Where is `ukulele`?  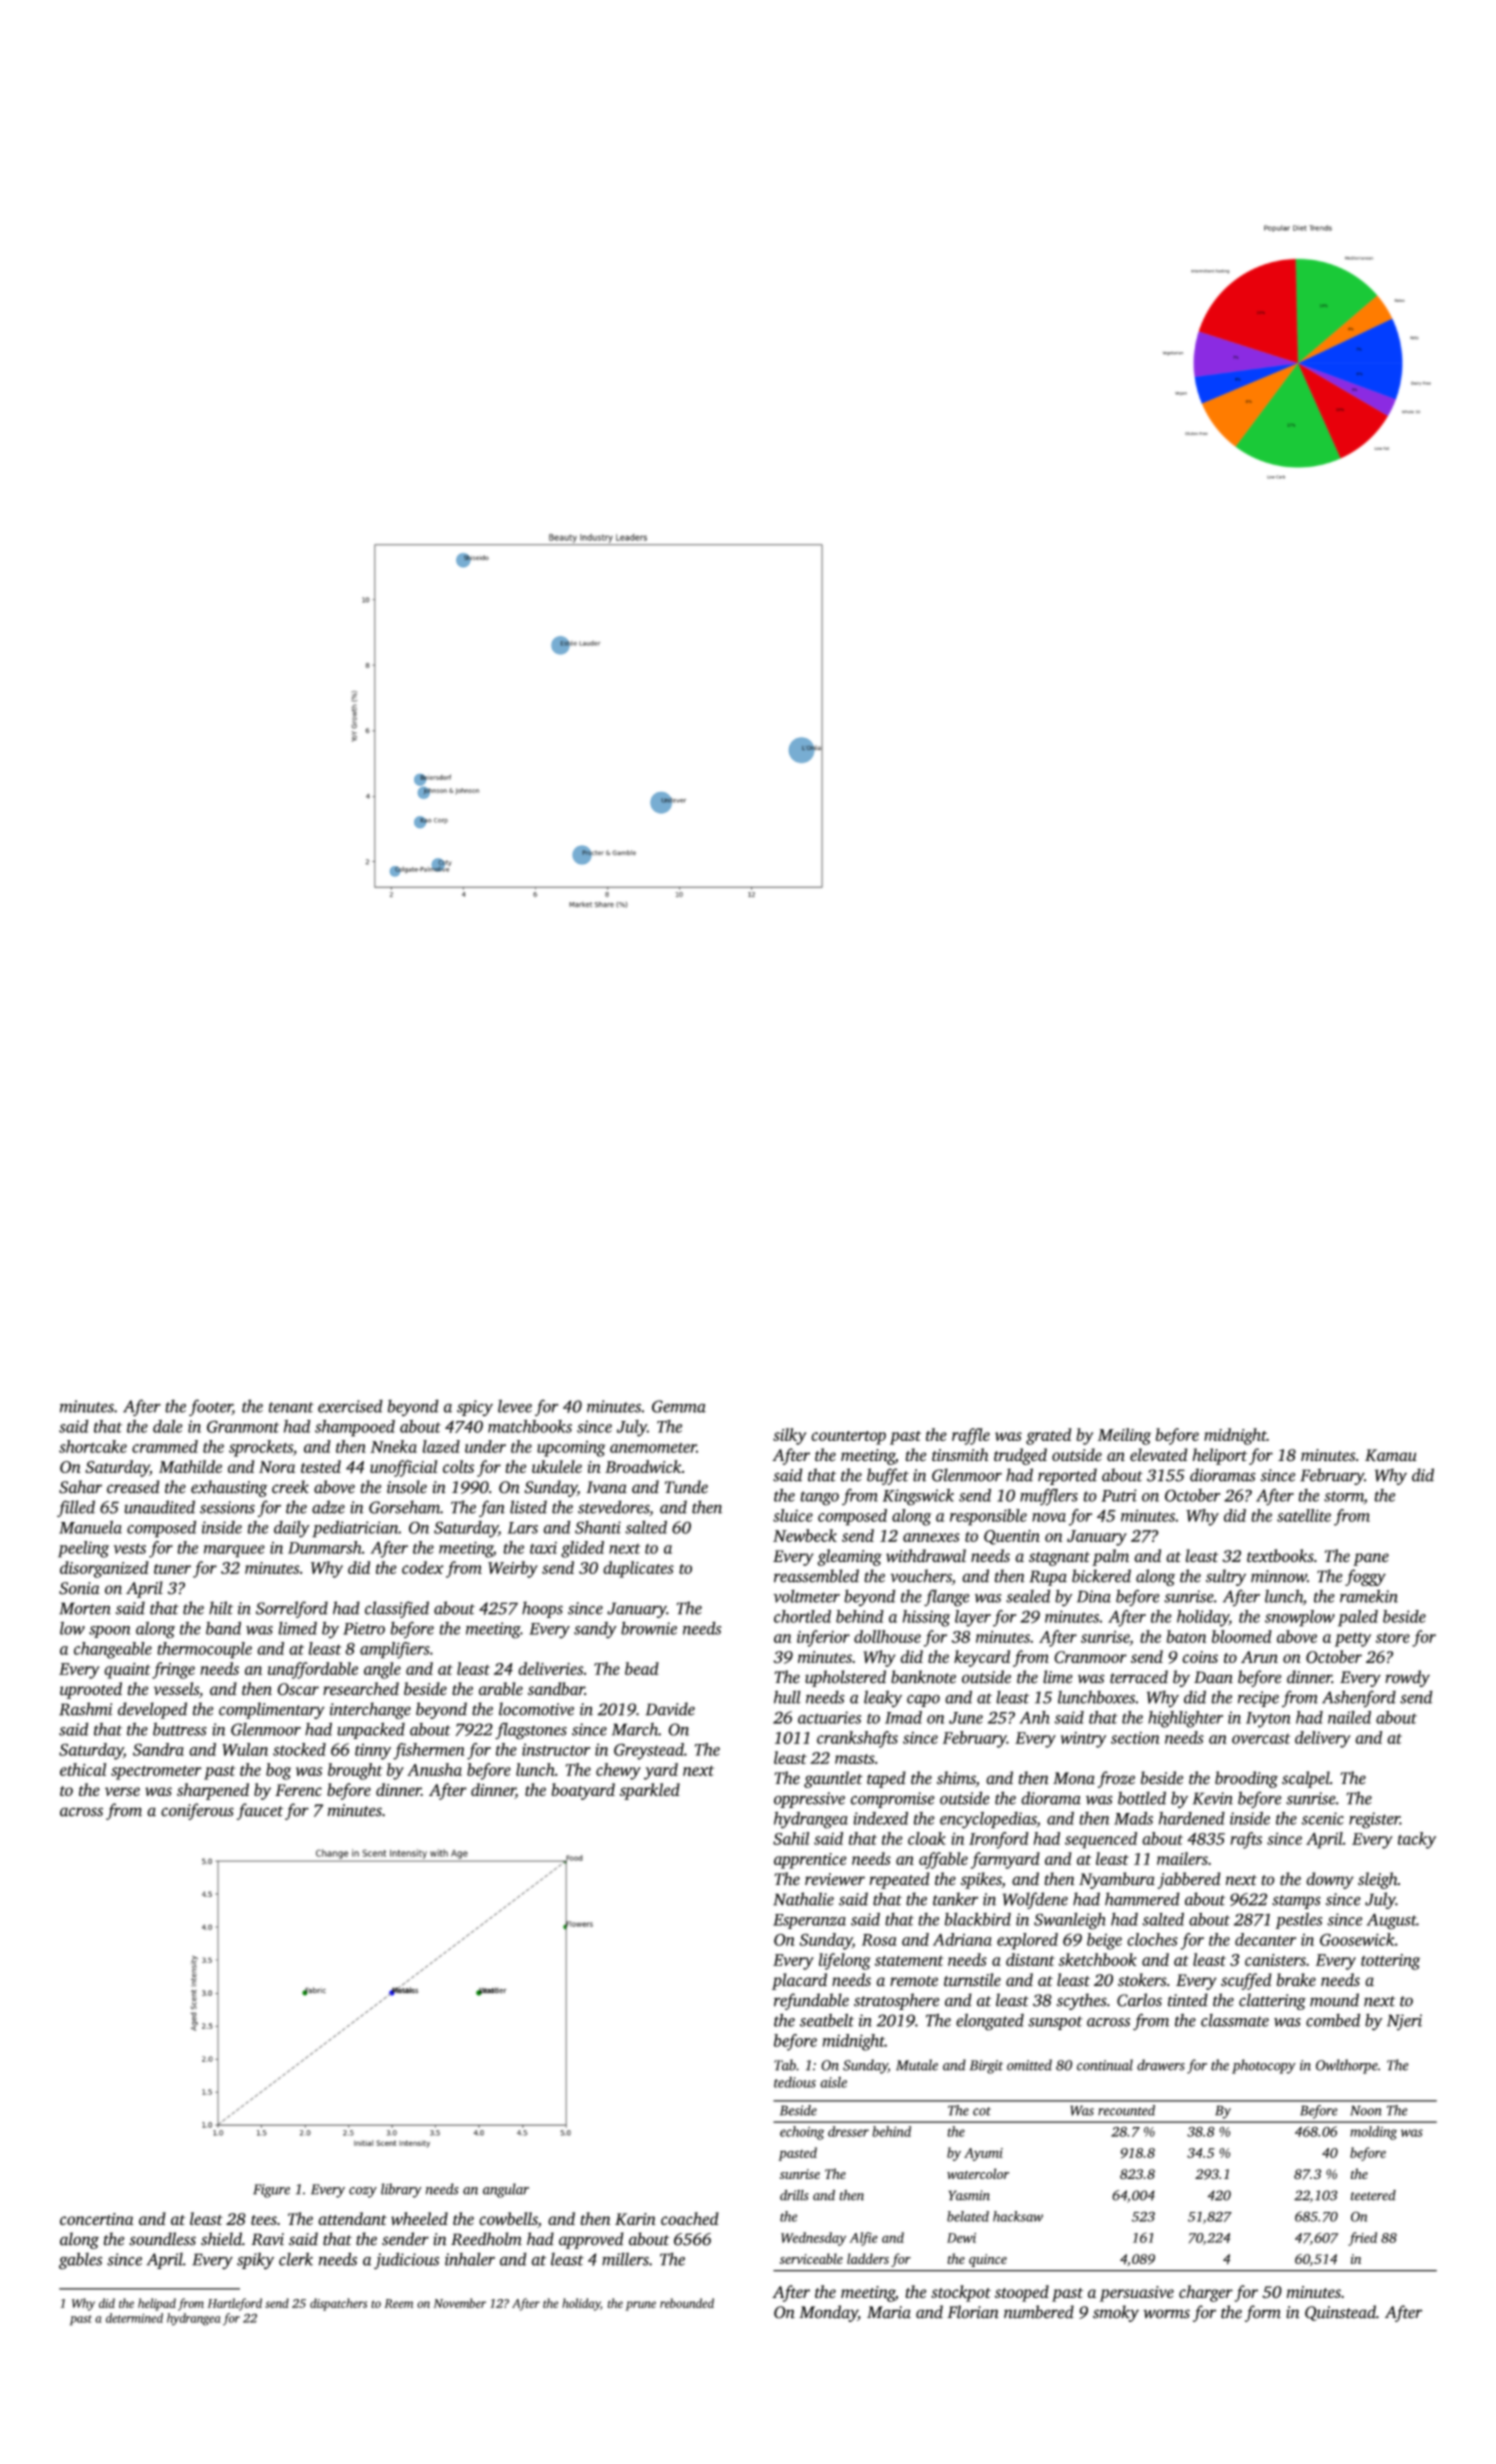 ukulele is located at coordinates (557, 1466).
